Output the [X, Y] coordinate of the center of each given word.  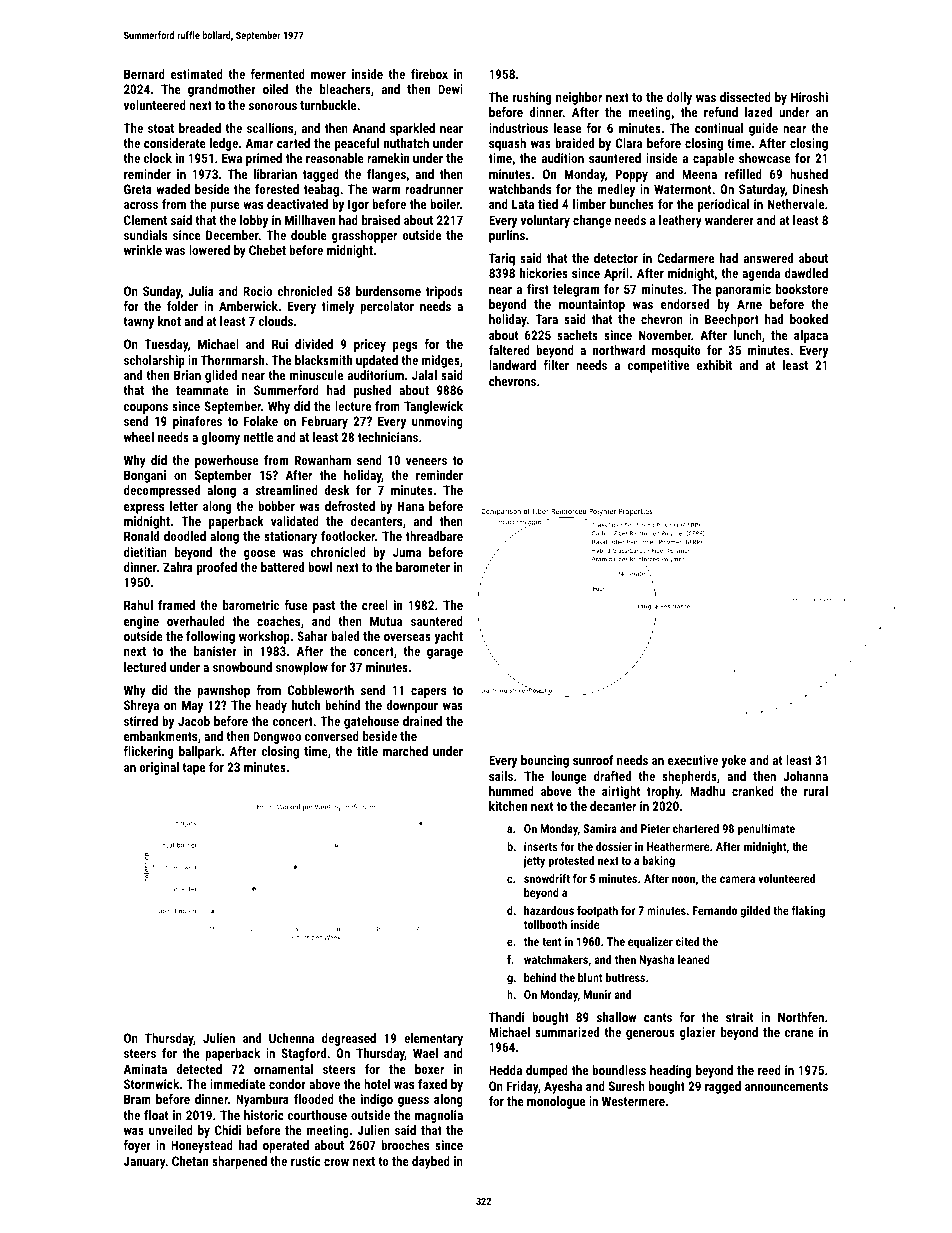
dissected [745, 97]
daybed [431, 1162]
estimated [197, 74]
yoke [733, 761]
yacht [448, 637]
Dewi [450, 89]
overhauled [196, 621]
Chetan [190, 1161]
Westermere [633, 1101]
